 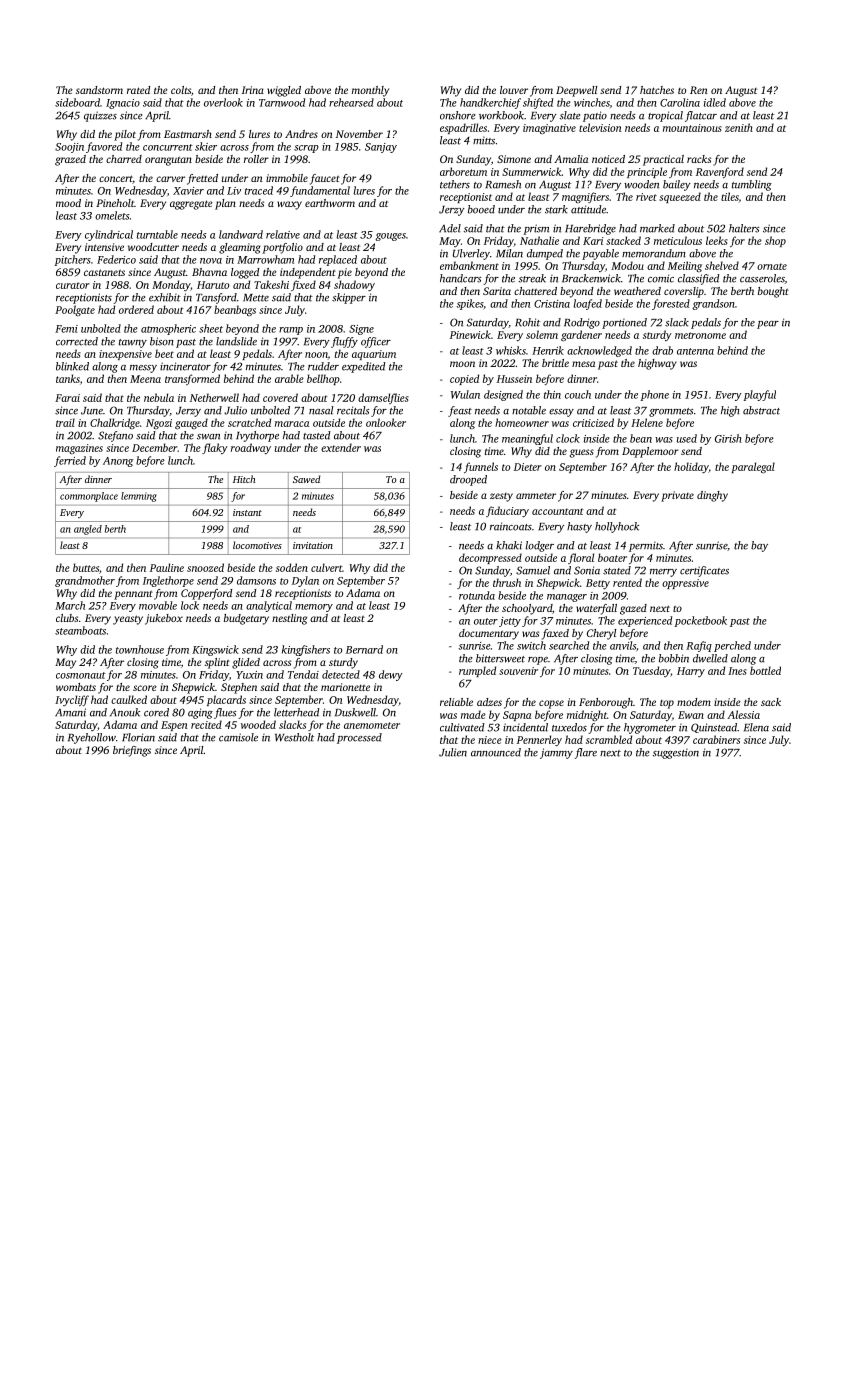 What do you see at coordinates (359, 738) in the image?
I see `processed` at bounding box center [359, 738].
